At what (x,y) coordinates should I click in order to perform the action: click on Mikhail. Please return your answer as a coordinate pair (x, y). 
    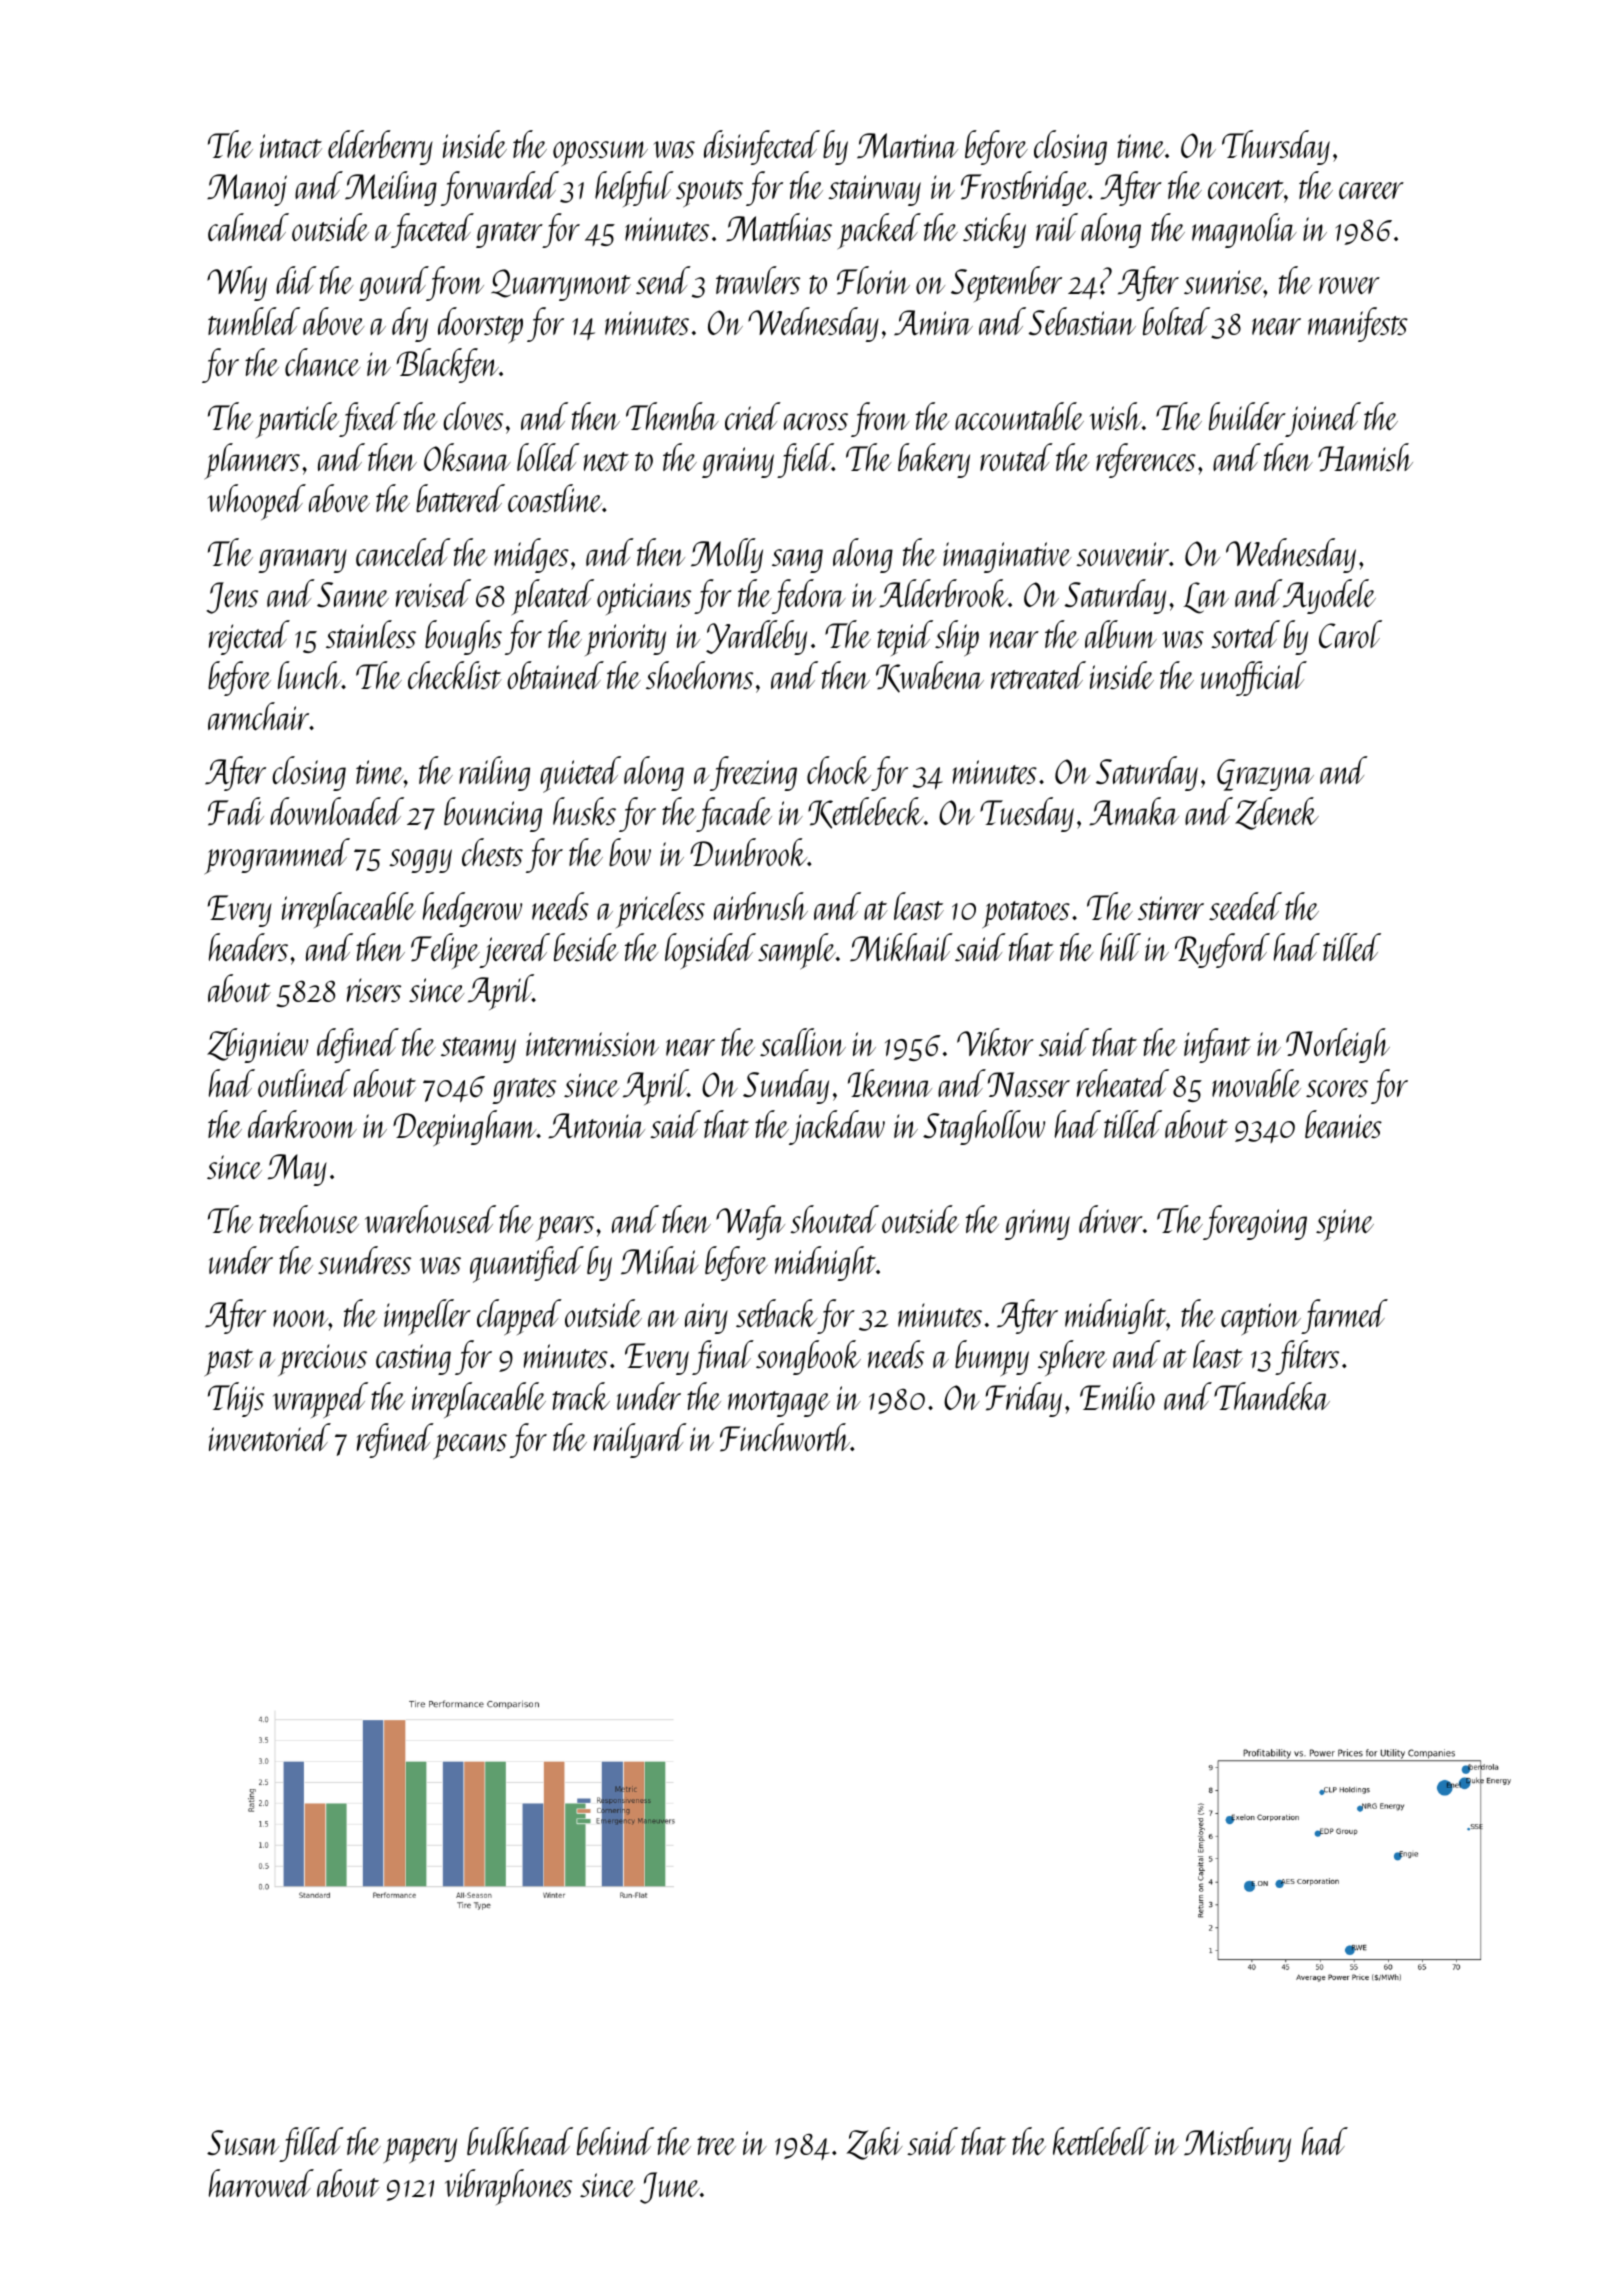
    Looking at the image, I should click on (901, 947).
